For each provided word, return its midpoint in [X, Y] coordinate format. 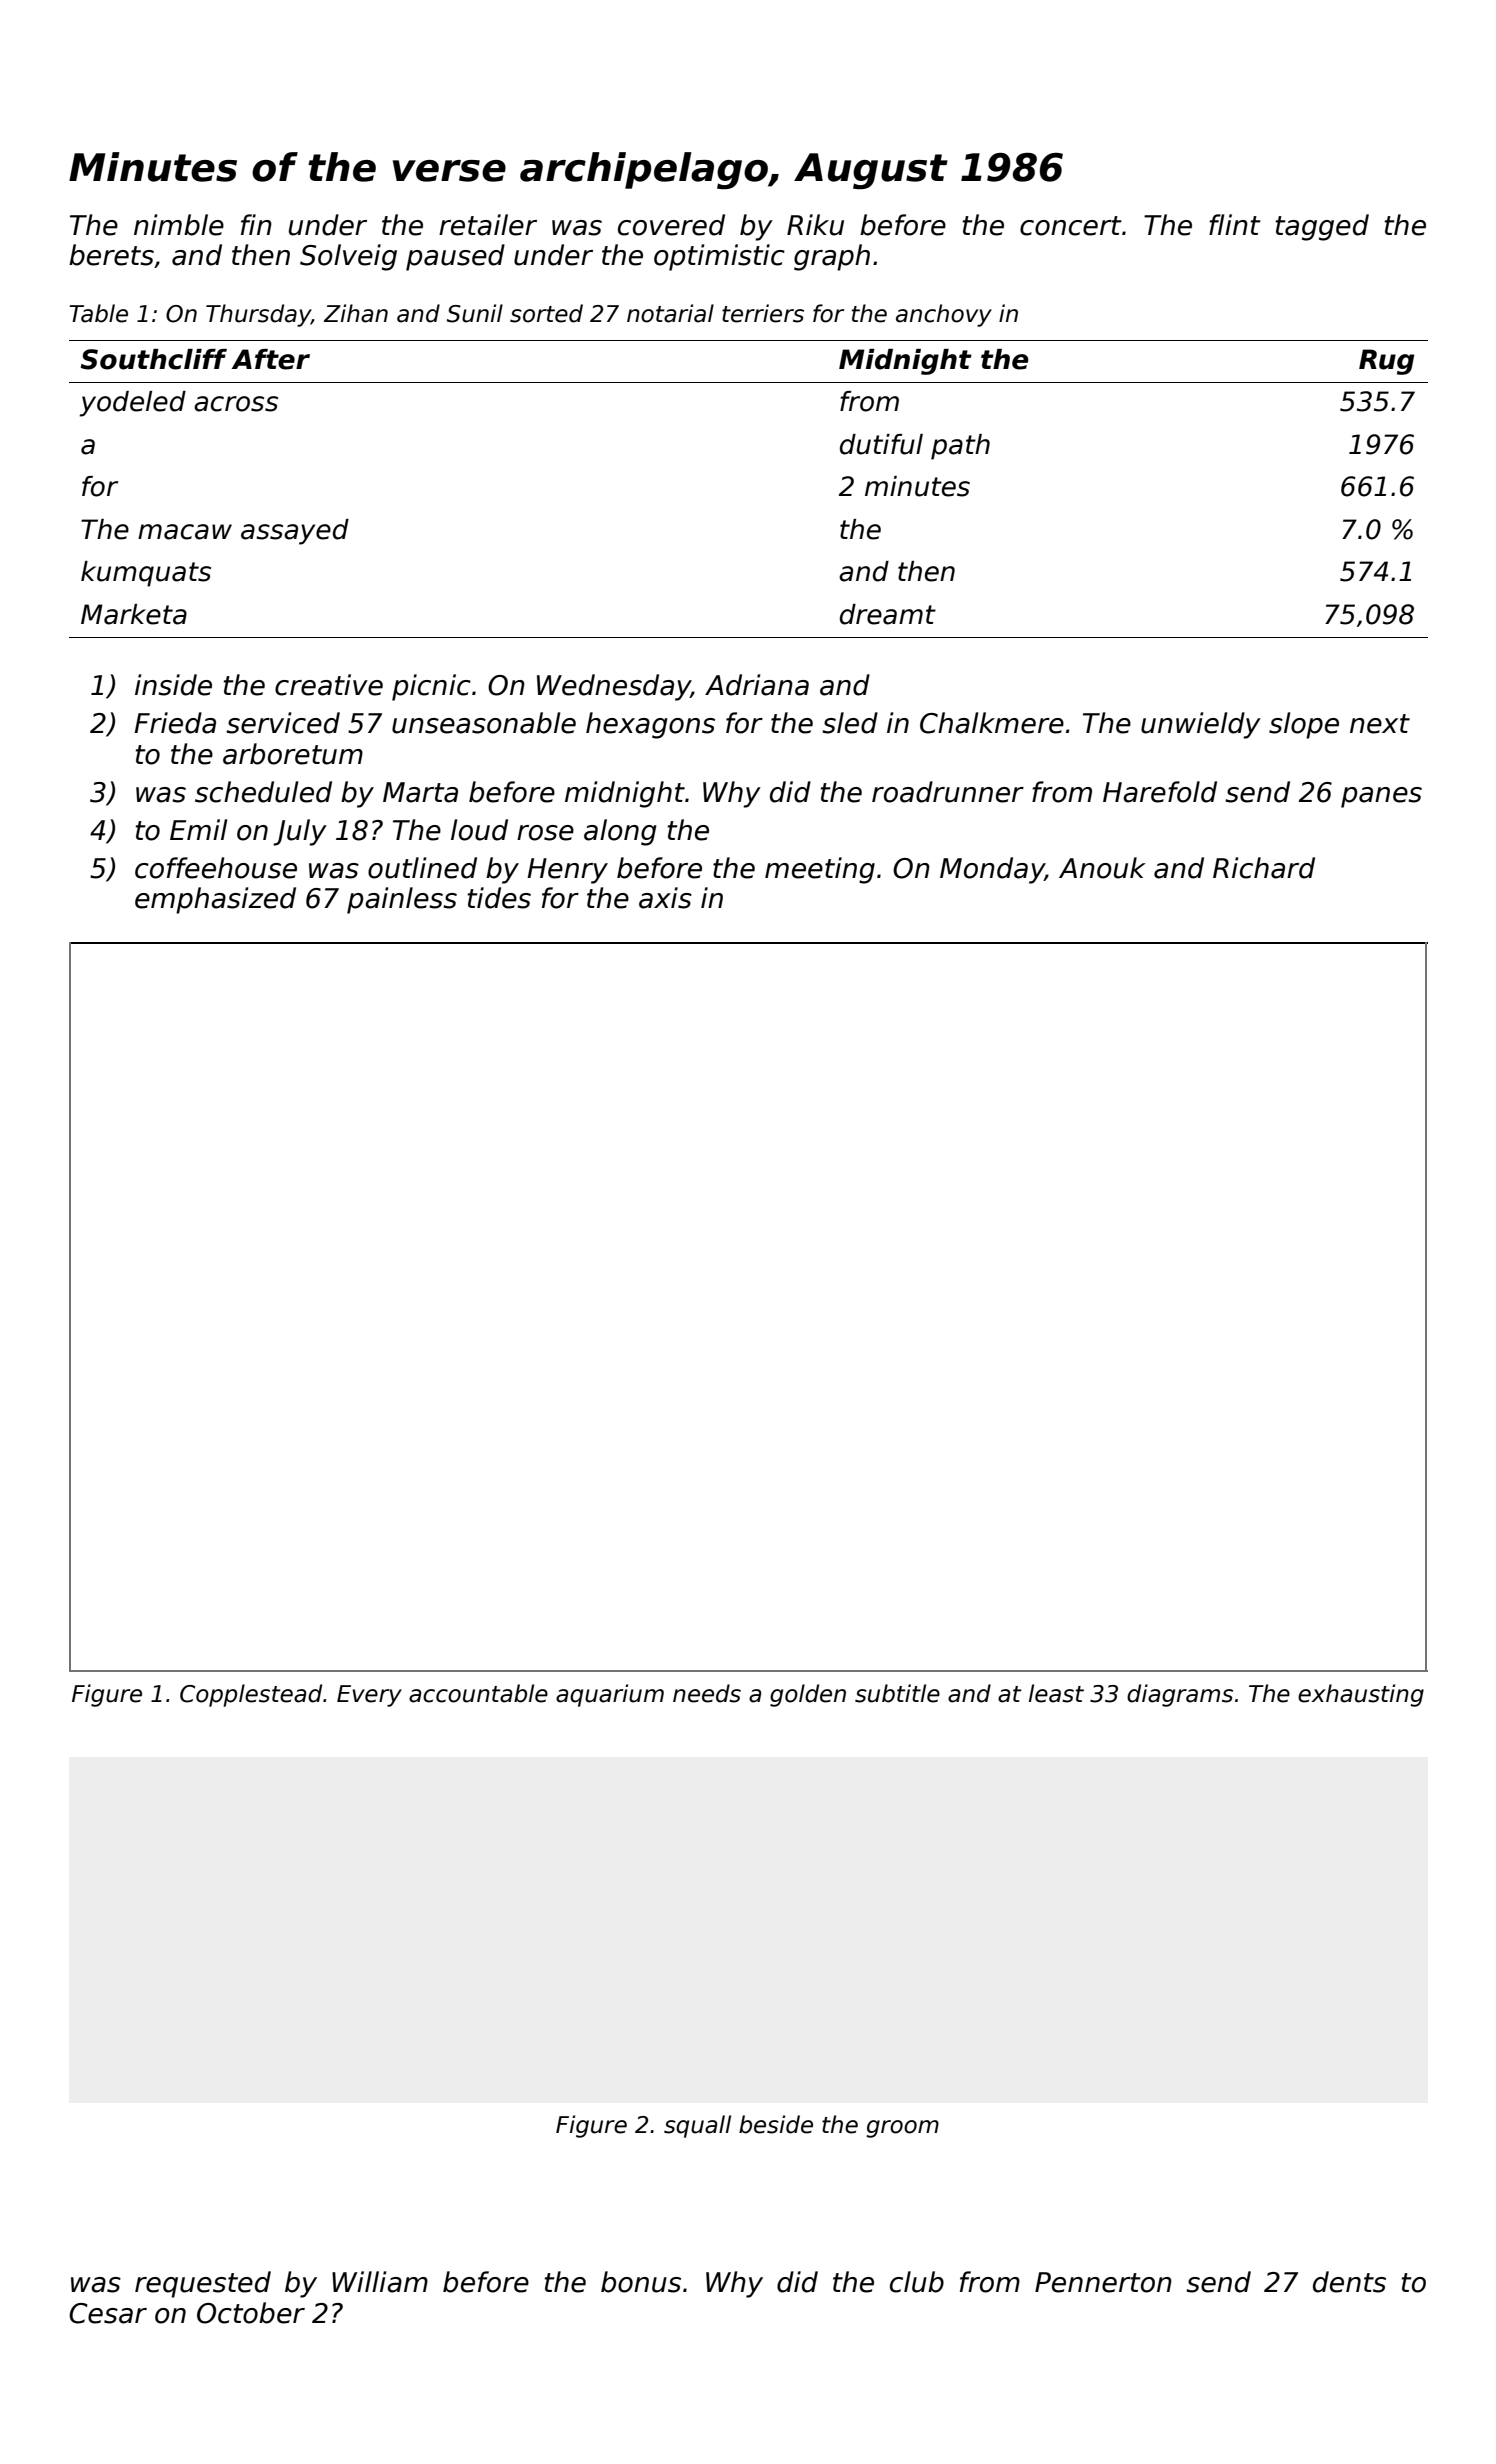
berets [111, 255]
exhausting [1361, 1695]
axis [665, 898]
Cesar [108, 2313]
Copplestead [251, 1695]
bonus [641, 2282]
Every [369, 1696]
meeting [820, 870]
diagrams [1180, 1695]
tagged [1322, 227]
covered [671, 225]
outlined [422, 868]
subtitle [897, 1693]
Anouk [1102, 868]
